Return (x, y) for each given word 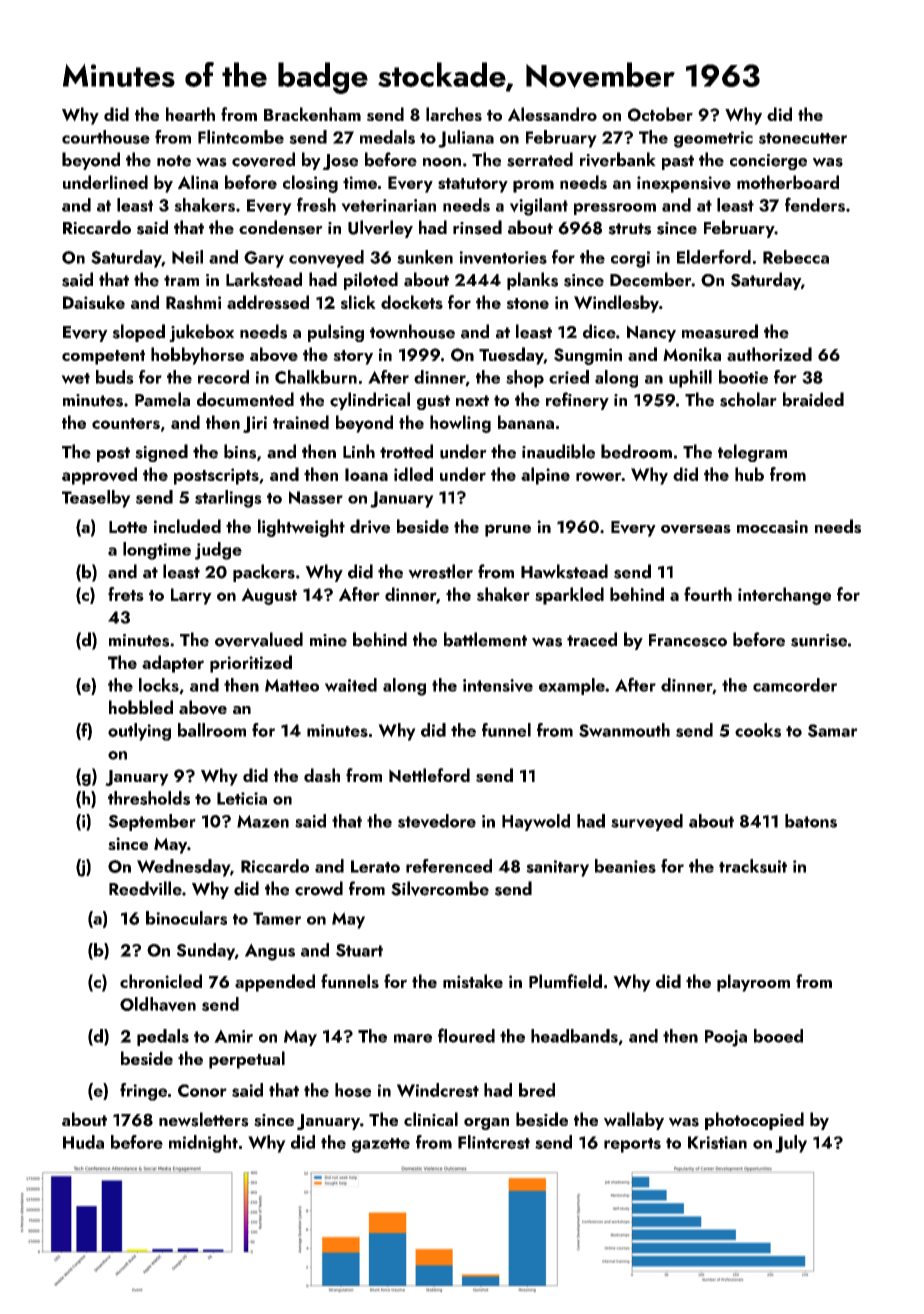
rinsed (477, 227)
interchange (784, 596)
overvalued (259, 639)
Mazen (263, 821)
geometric (713, 139)
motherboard (788, 182)
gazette (381, 1145)
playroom (753, 983)
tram (181, 281)
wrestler (440, 571)
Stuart (359, 950)
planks (532, 281)
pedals (163, 1037)
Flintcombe (241, 137)
